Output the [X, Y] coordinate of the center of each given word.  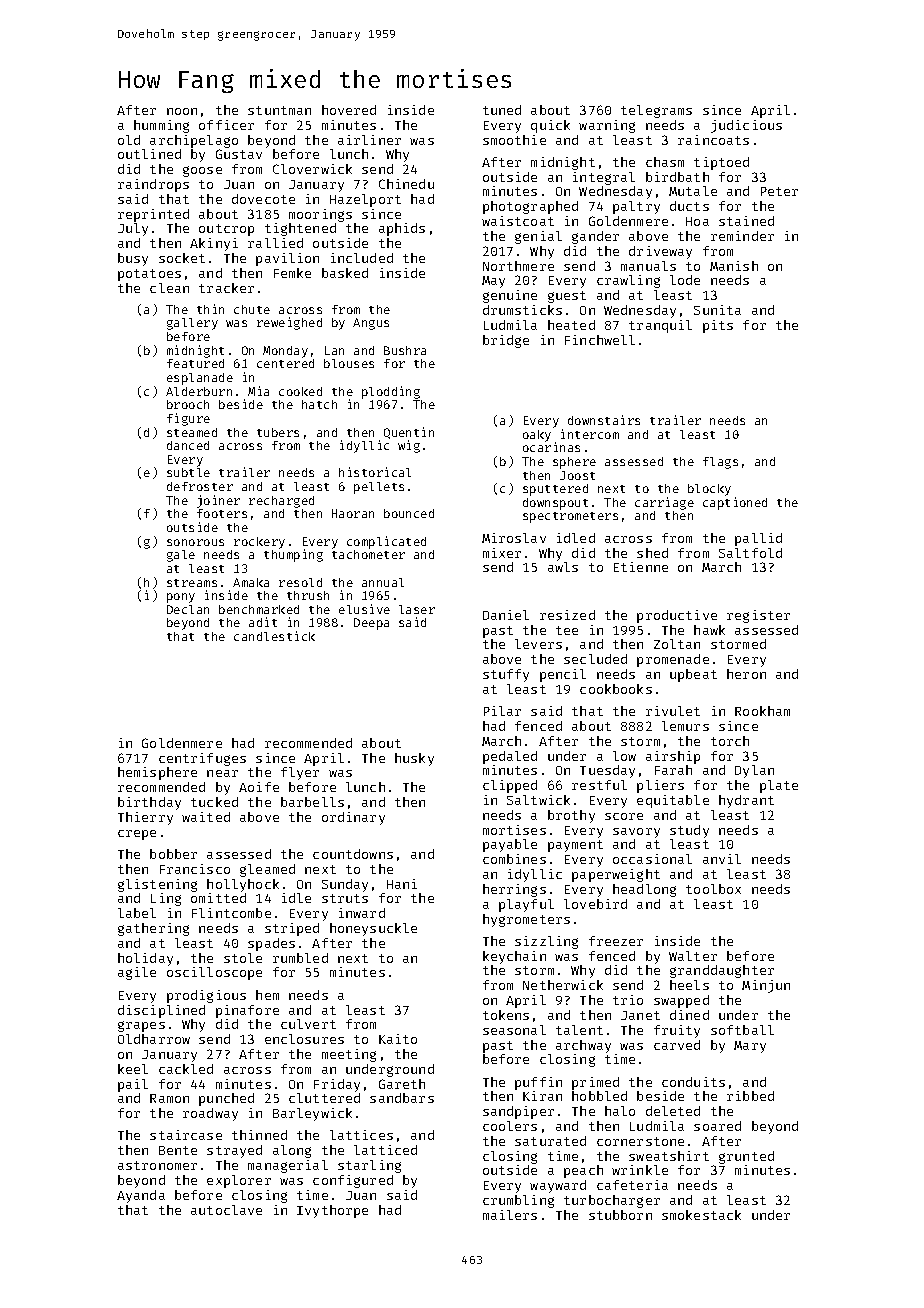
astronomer [157, 1165]
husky [414, 759]
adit [263, 622]
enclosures [304, 1039]
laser [417, 609]
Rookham [762, 711]
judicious [746, 126]
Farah [673, 770]
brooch [188, 404]
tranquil [660, 326]
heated [571, 325]
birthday [149, 803]
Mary [750, 1047]
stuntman [279, 110]
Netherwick [563, 985]
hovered [349, 110]
